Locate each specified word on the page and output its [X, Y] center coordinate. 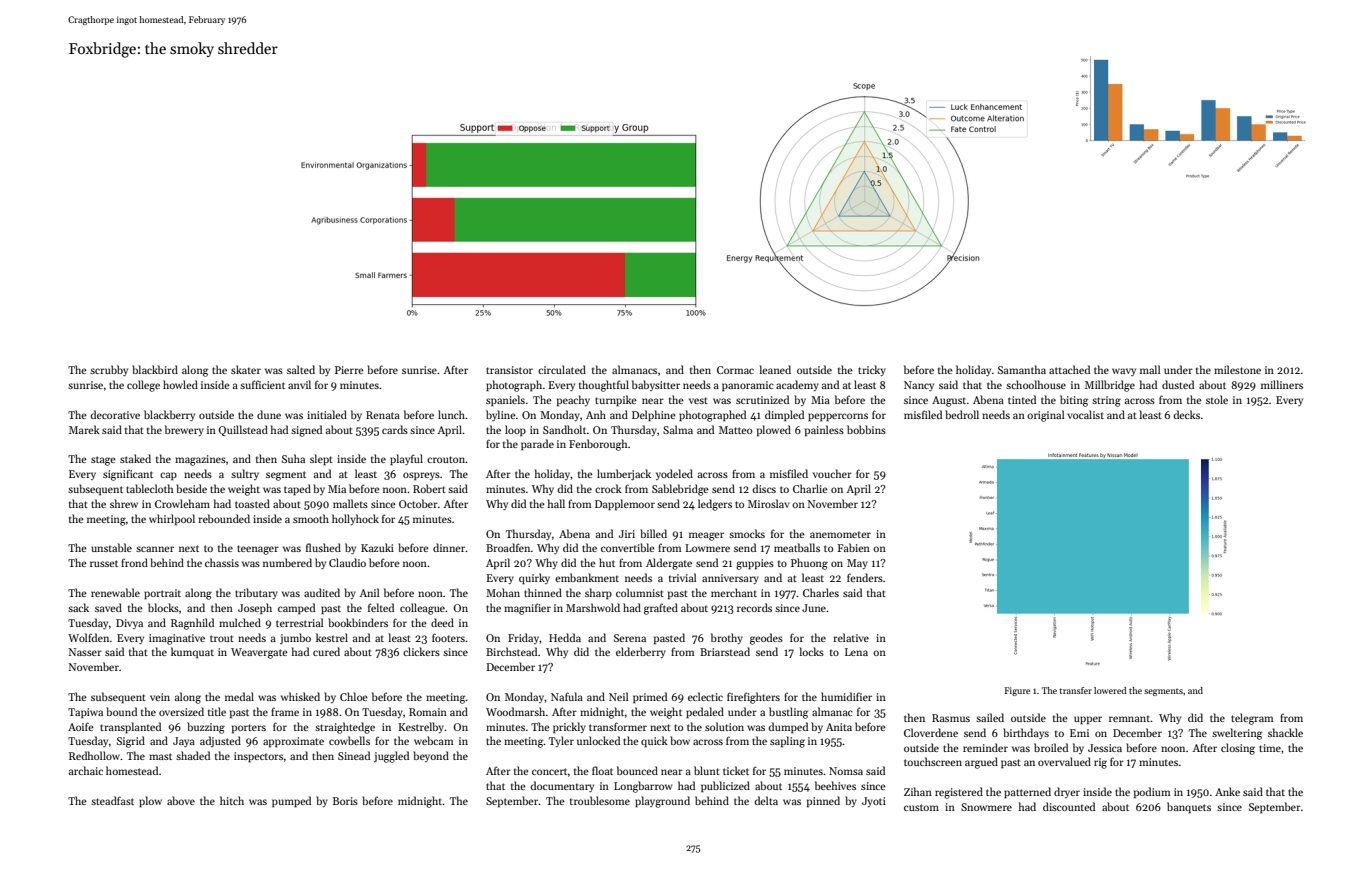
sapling [787, 742]
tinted [1022, 399]
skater [246, 369]
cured [326, 651]
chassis [222, 562]
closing [1238, 749]
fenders [865, 577]
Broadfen [508, 547]
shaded [193, 755]
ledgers [715, 505]
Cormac [735, 370]
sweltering [1237, 734]
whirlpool [172, 519]
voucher [832, 473]
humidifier [846, 696]
